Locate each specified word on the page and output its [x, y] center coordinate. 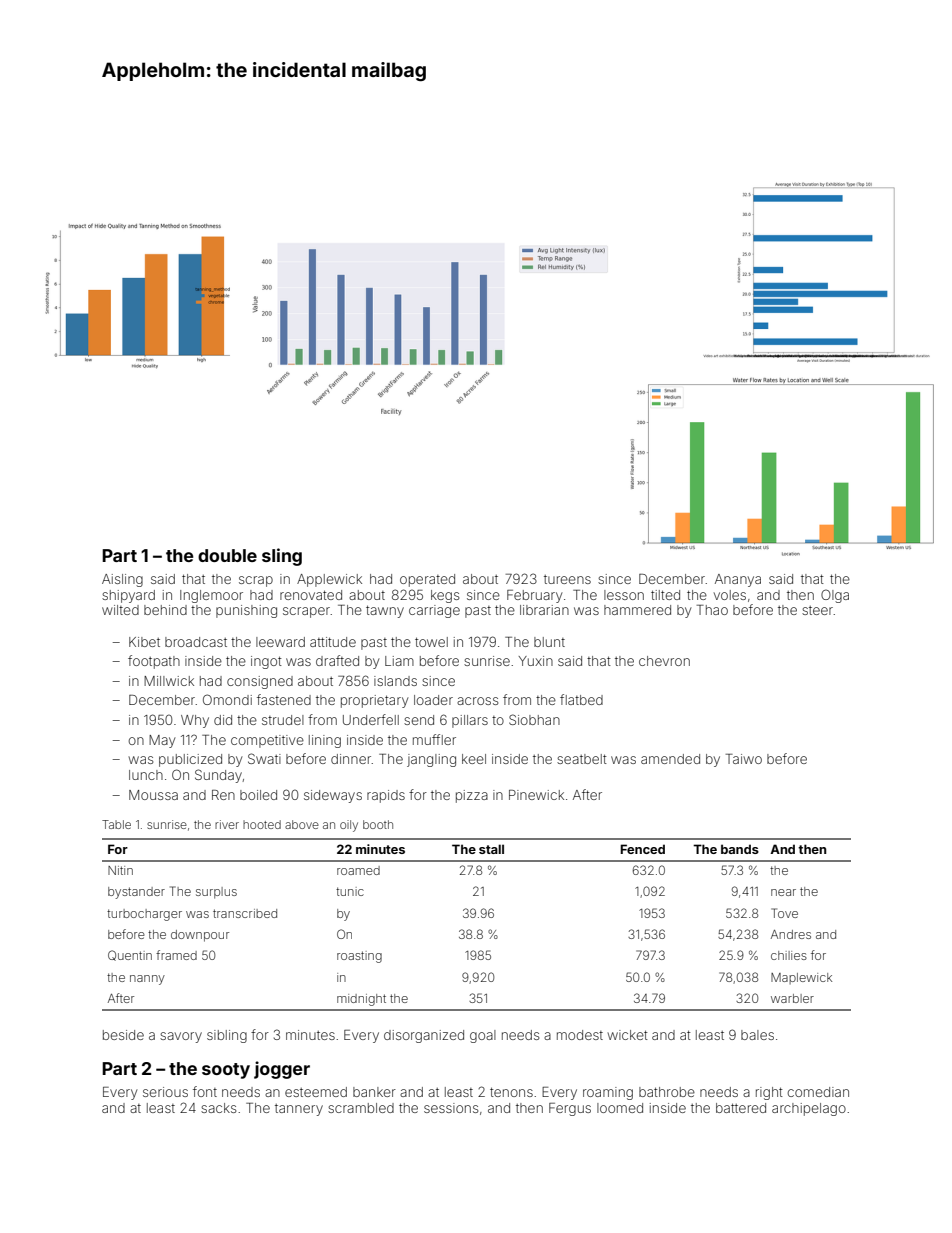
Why [195, 721]
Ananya [738, 580]
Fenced [642, 849]
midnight [361, 1000]
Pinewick [536, 795]
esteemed [316, 1092]
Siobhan [534, 719]
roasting [359, 957]
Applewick [329, 580]
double [227, 555]
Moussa [153, 795]
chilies [789, 955]
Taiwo [744, 759]
